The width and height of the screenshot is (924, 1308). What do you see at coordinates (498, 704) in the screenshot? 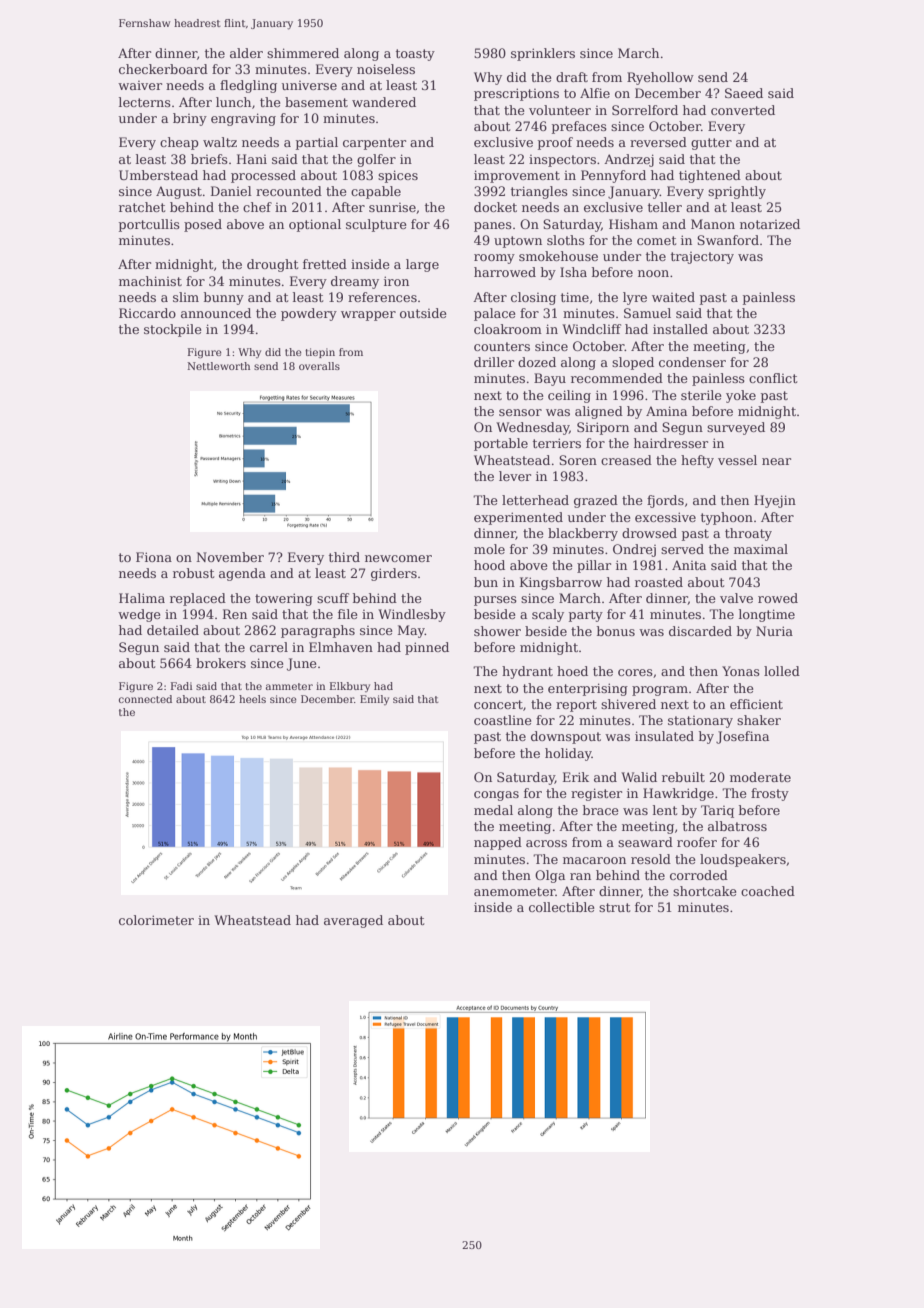
I see `concert` at bounding box center [498, 704].
